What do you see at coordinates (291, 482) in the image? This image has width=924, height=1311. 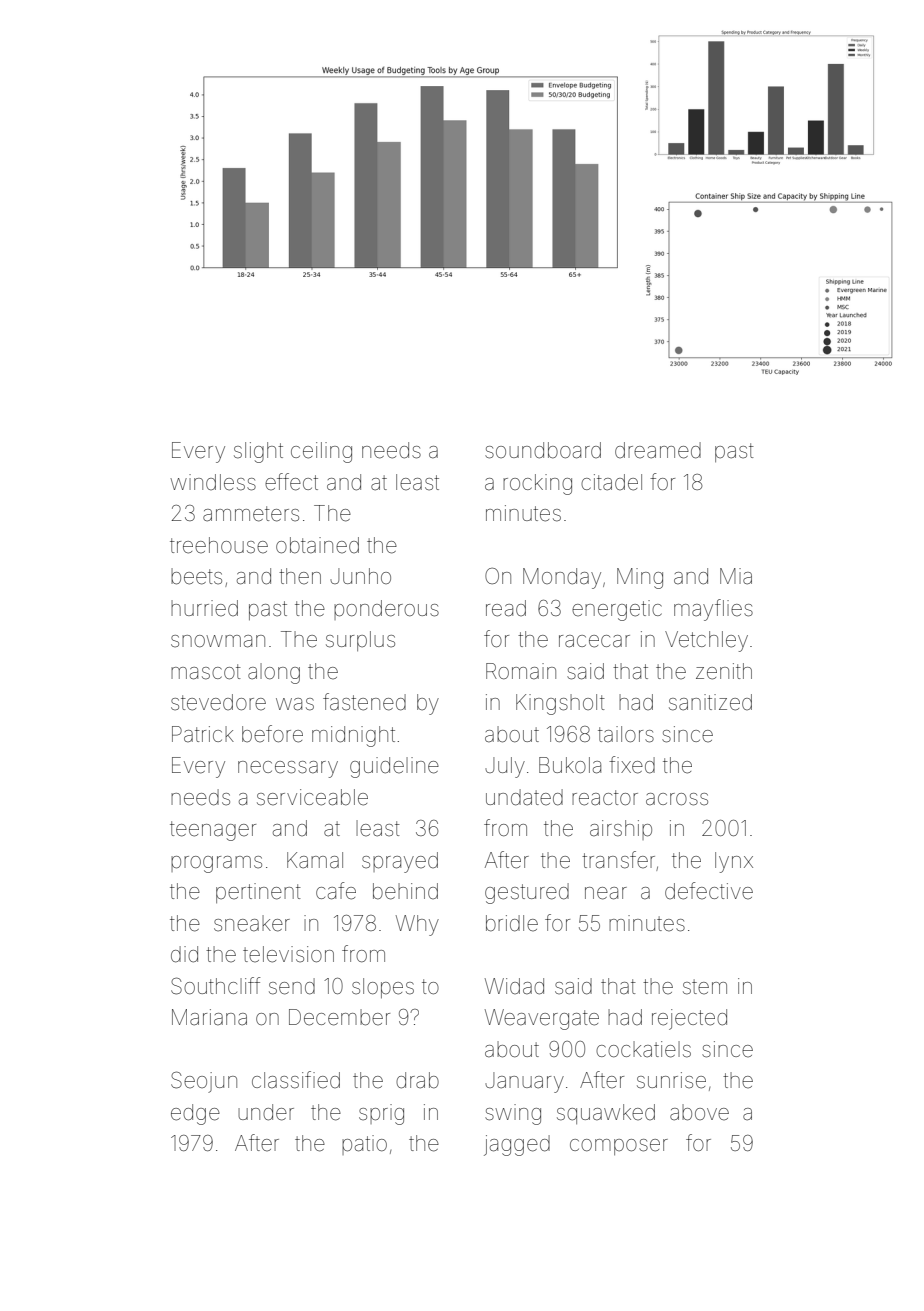 I see `effect` at bounding box center [291, 482].
